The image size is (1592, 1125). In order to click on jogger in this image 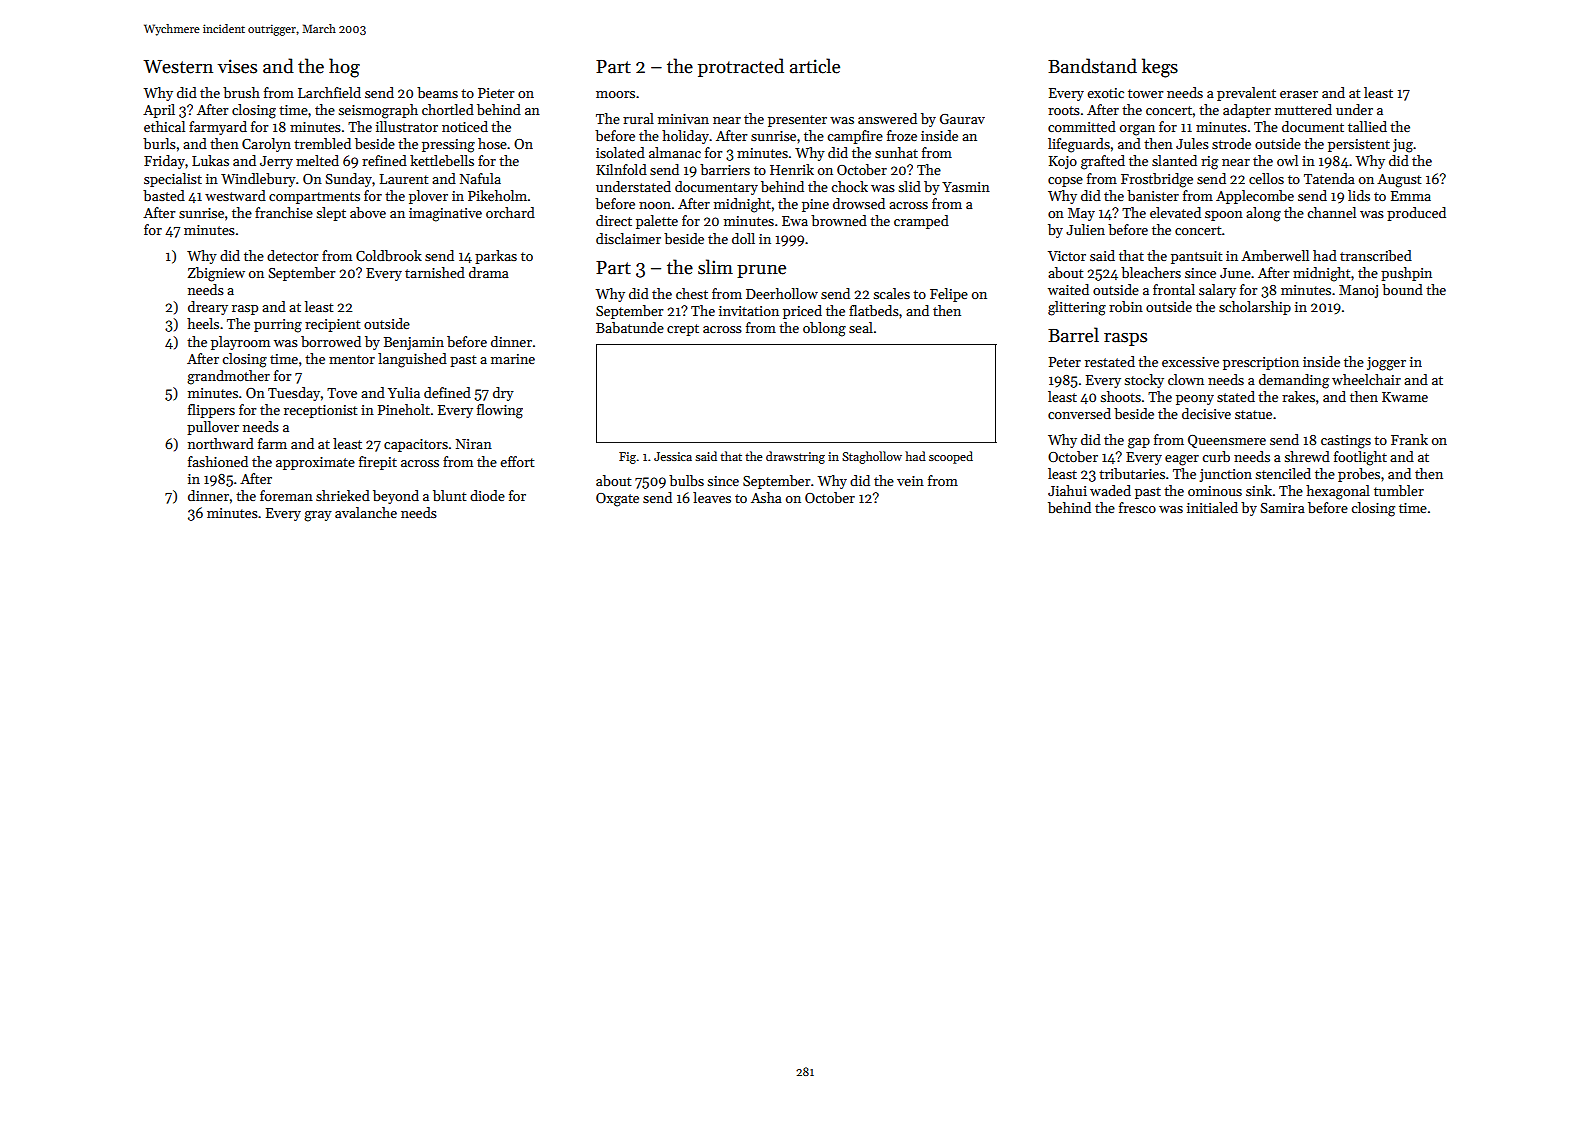, I will do `click(1386, 364)`.
